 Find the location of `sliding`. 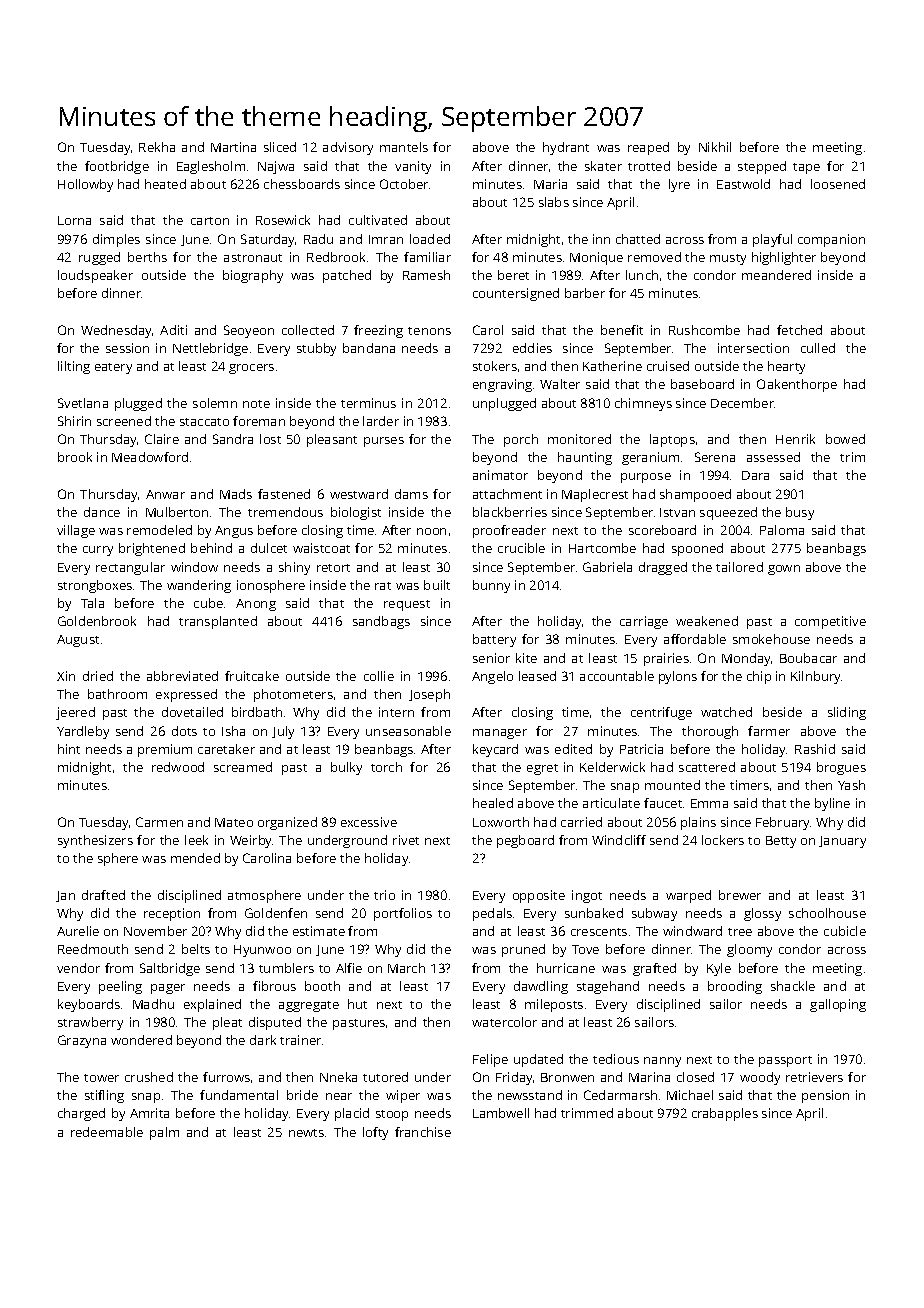

sliding is located at coordinates (847, 713).
